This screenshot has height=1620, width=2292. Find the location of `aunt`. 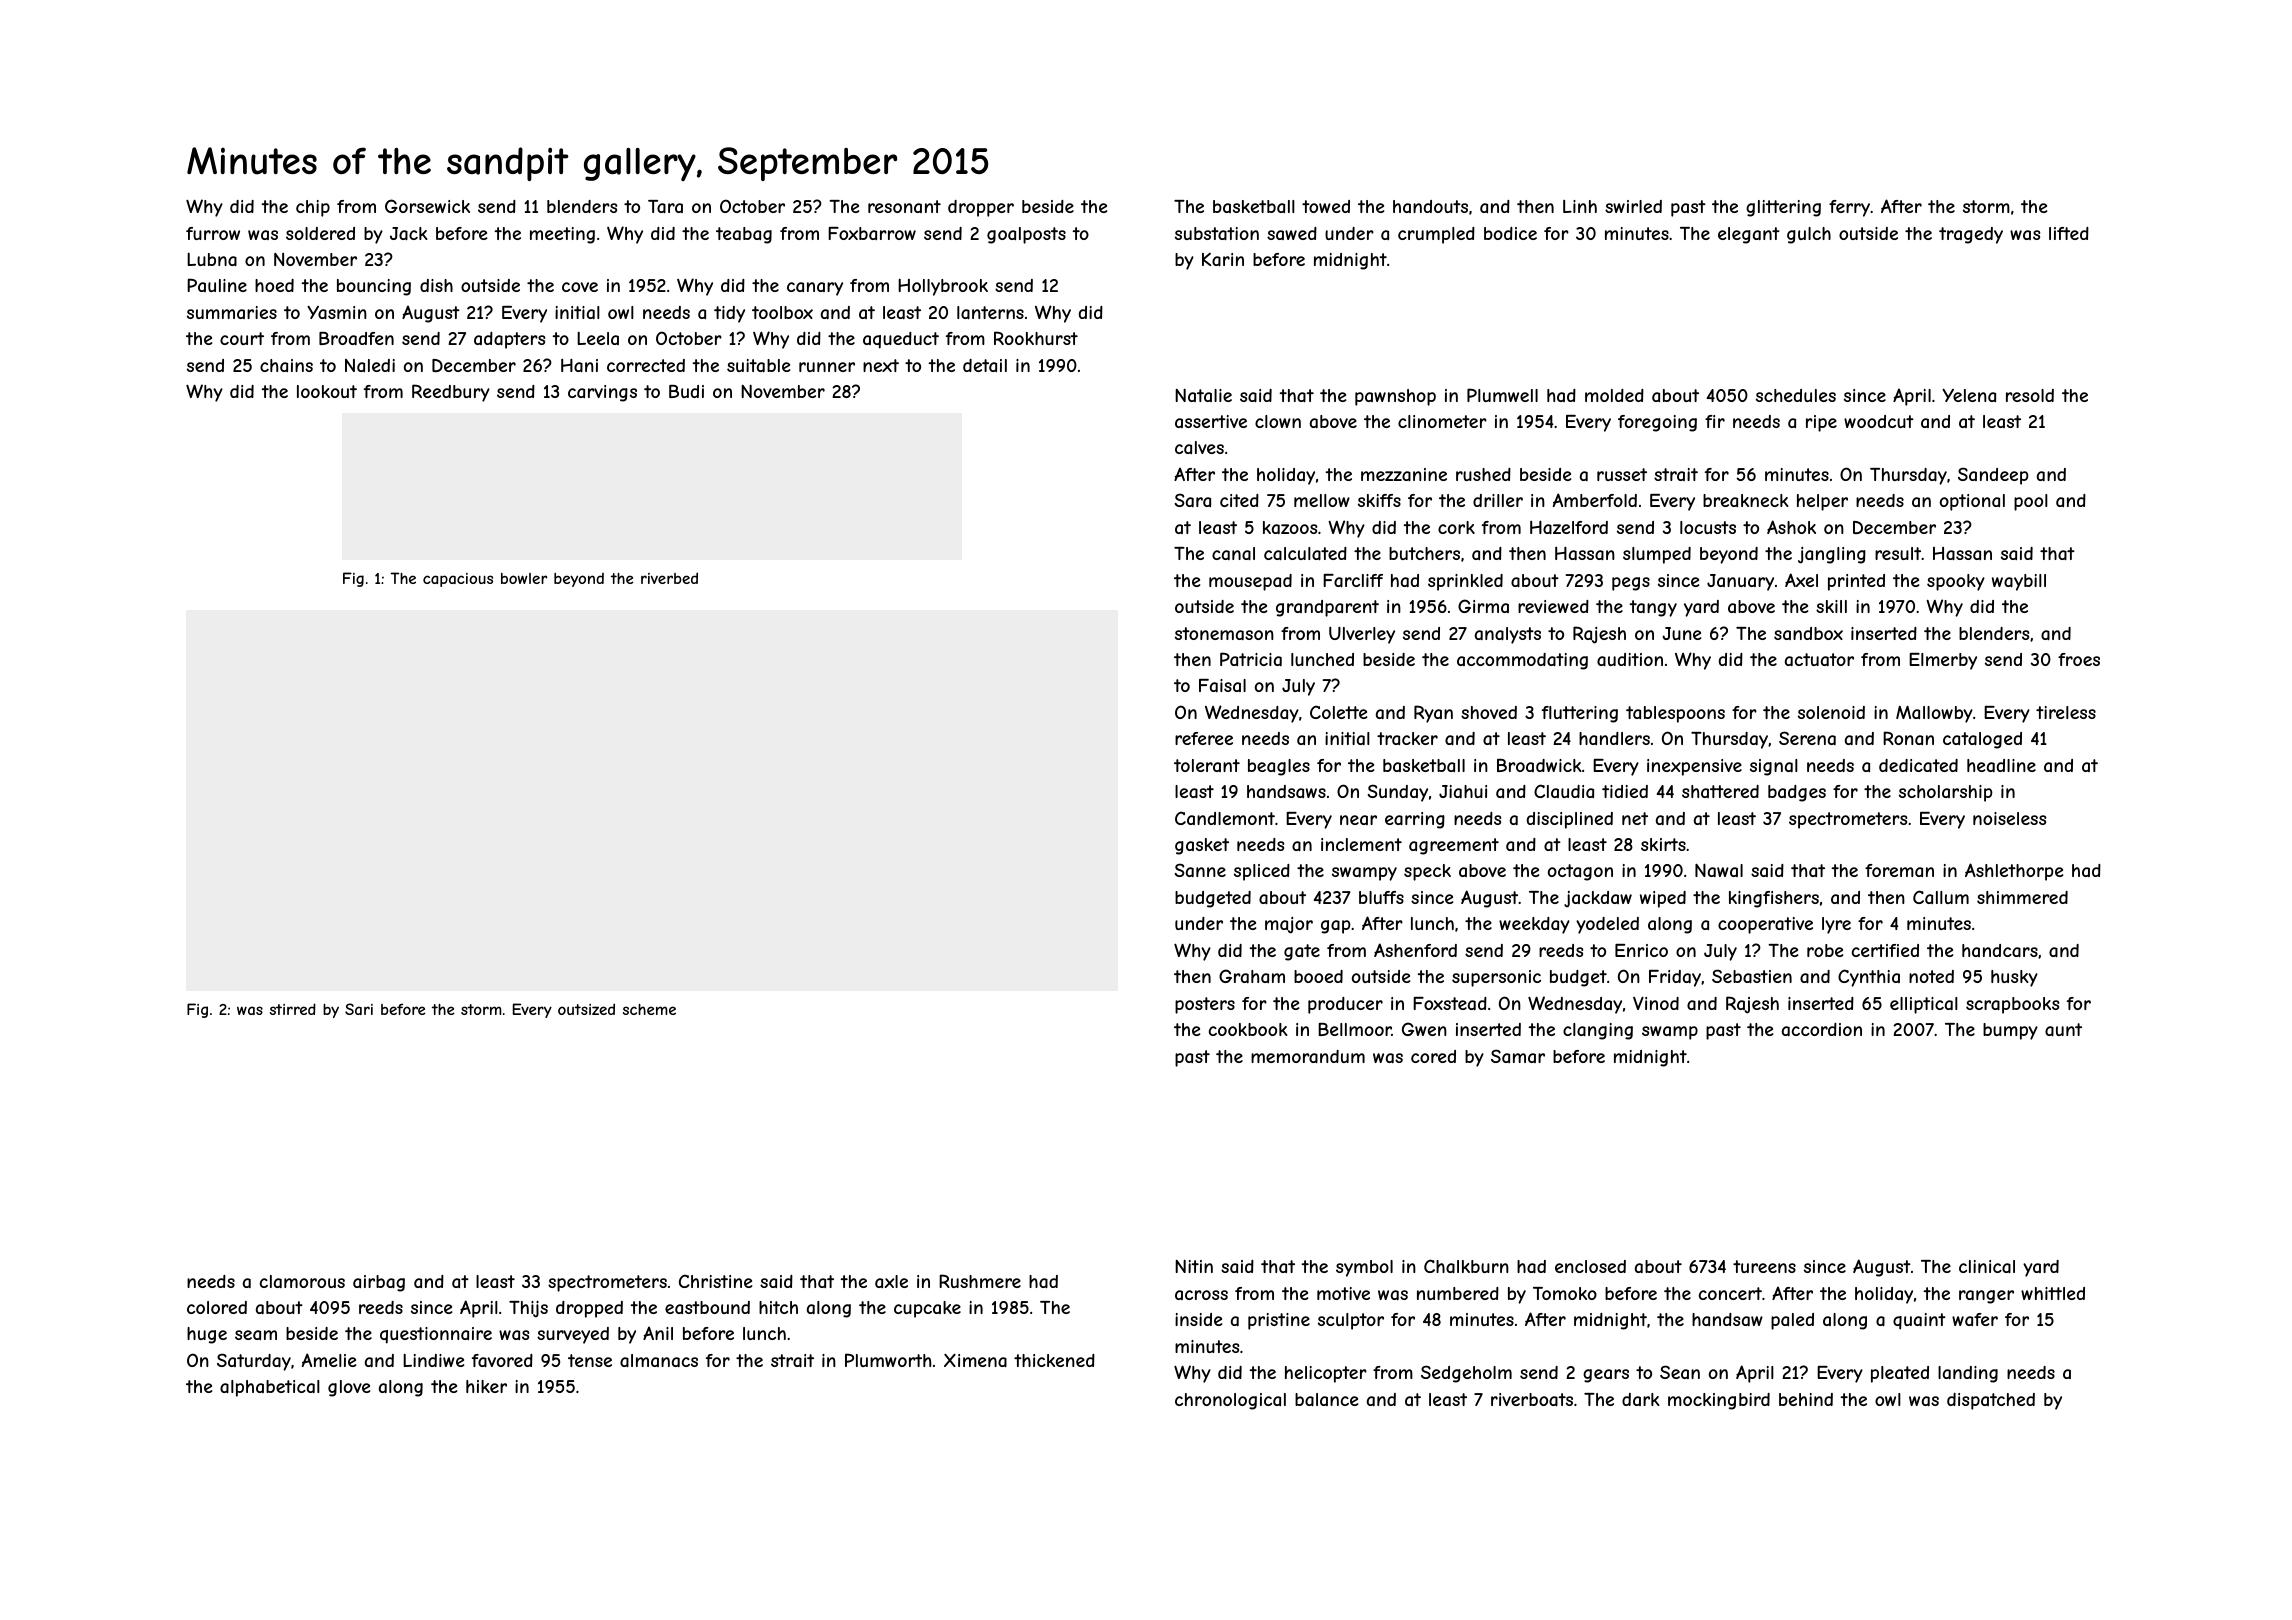

aunt is located at coordinates (2063, 1029).
